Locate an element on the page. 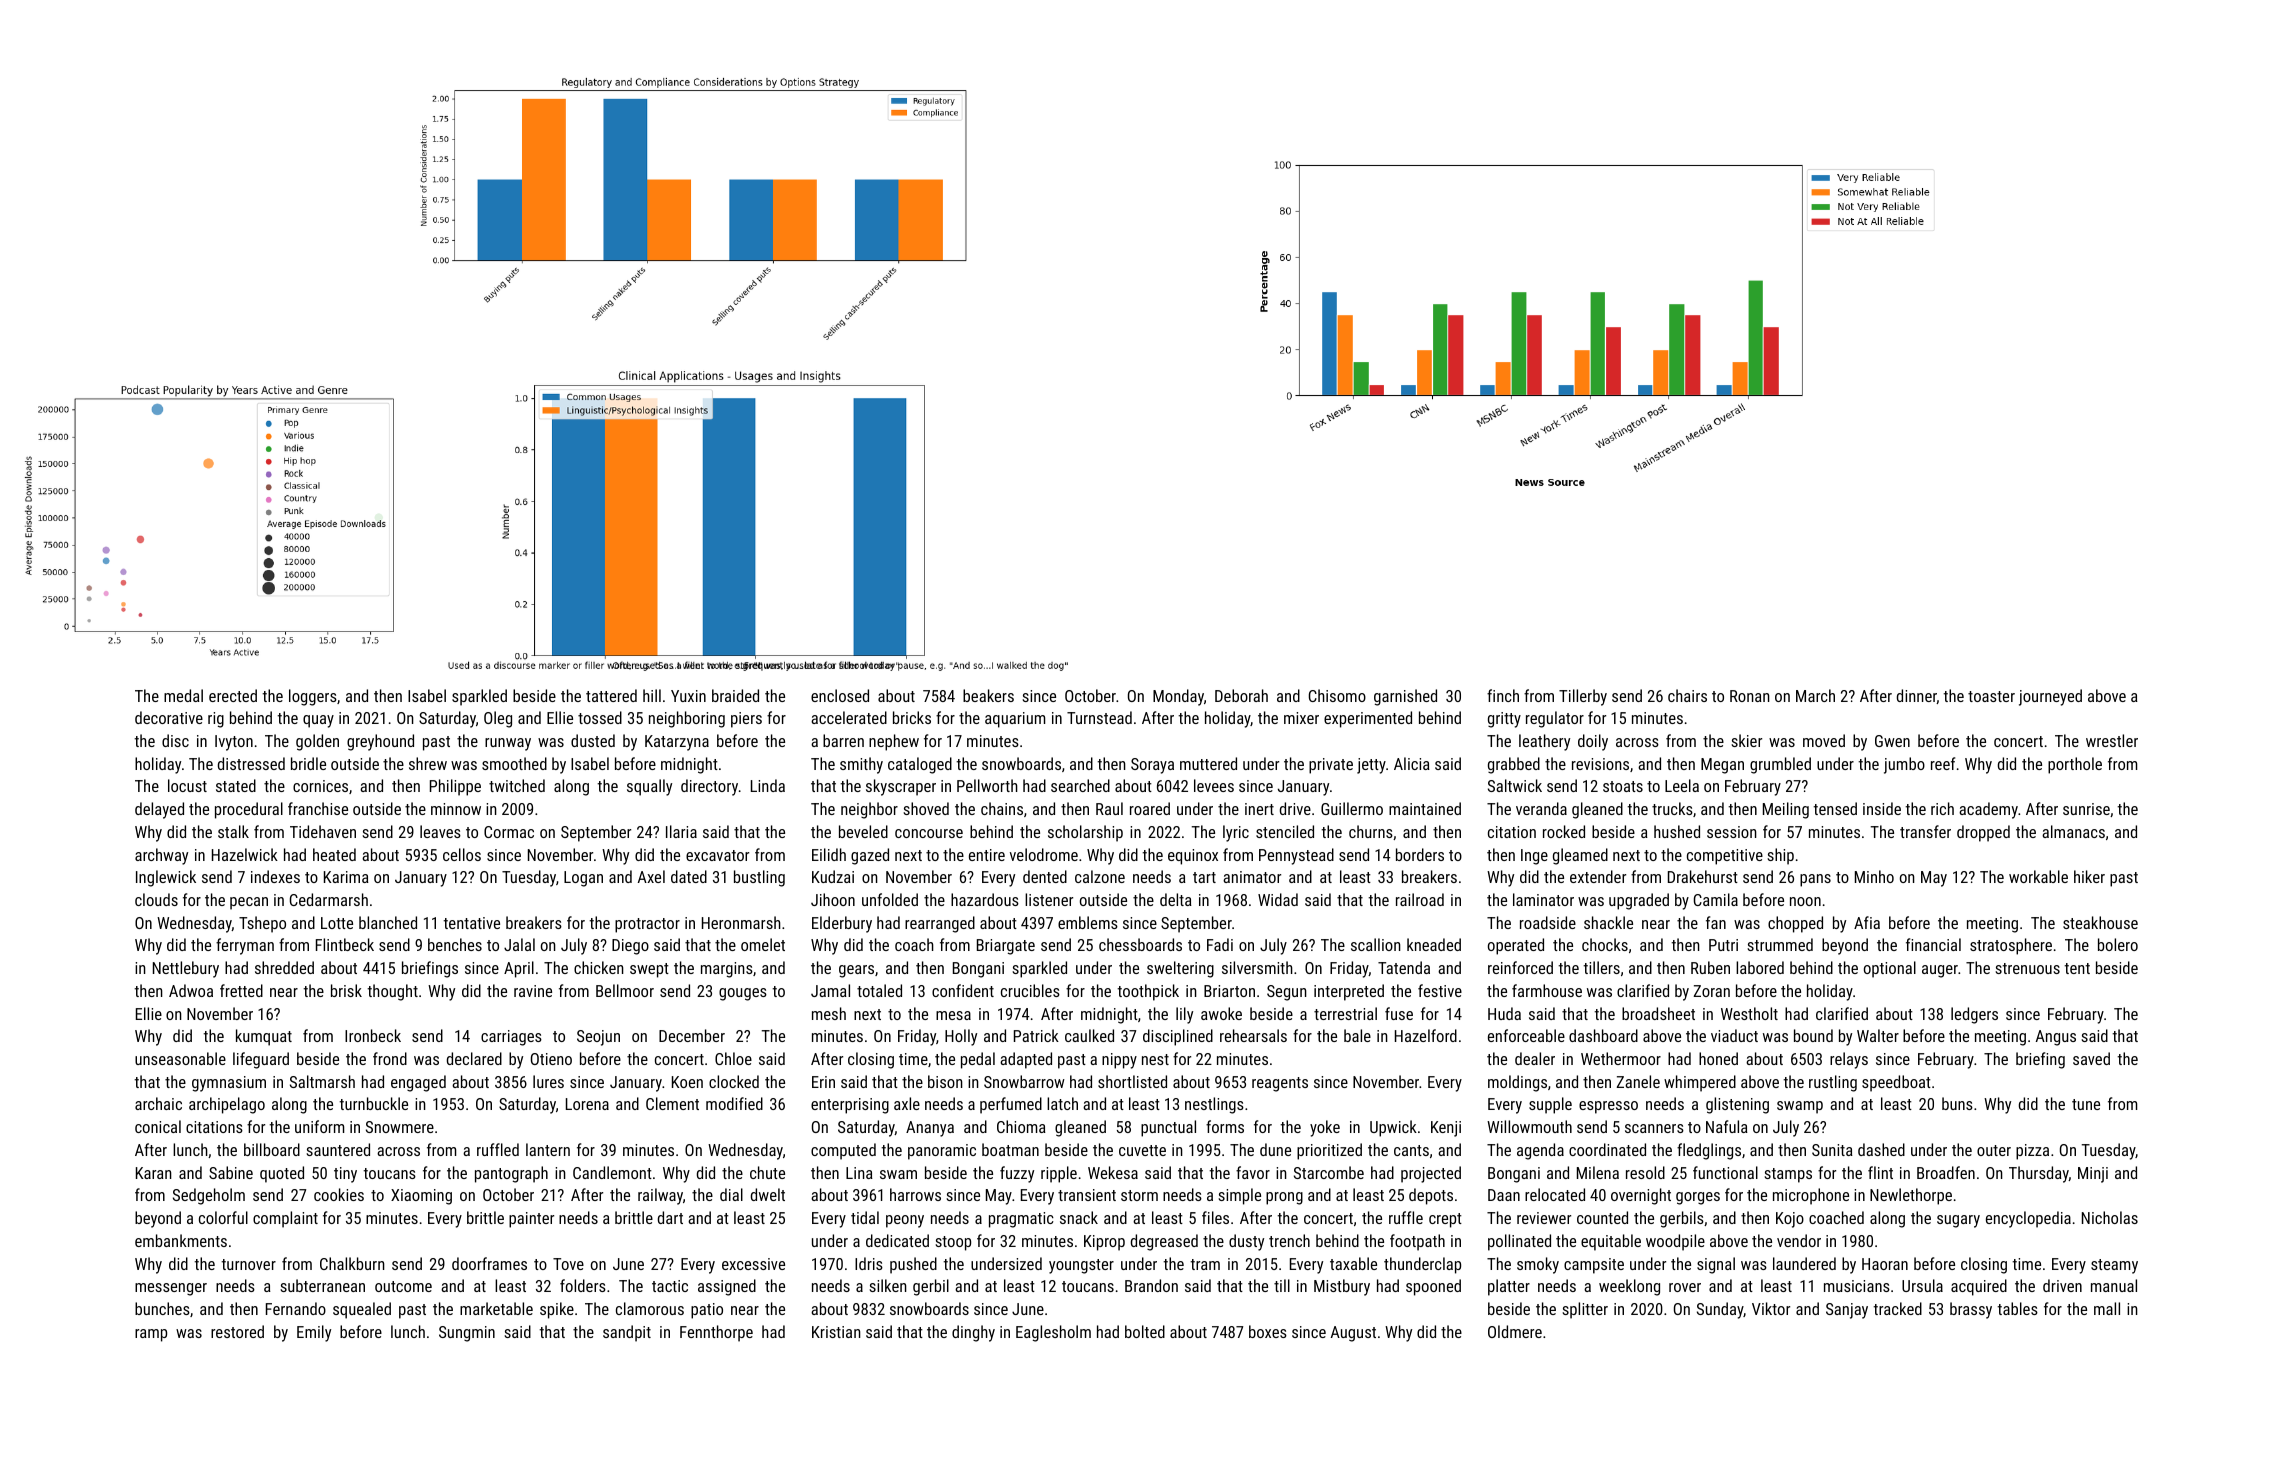  gymnasium is located at coordinates (229, 1084).
